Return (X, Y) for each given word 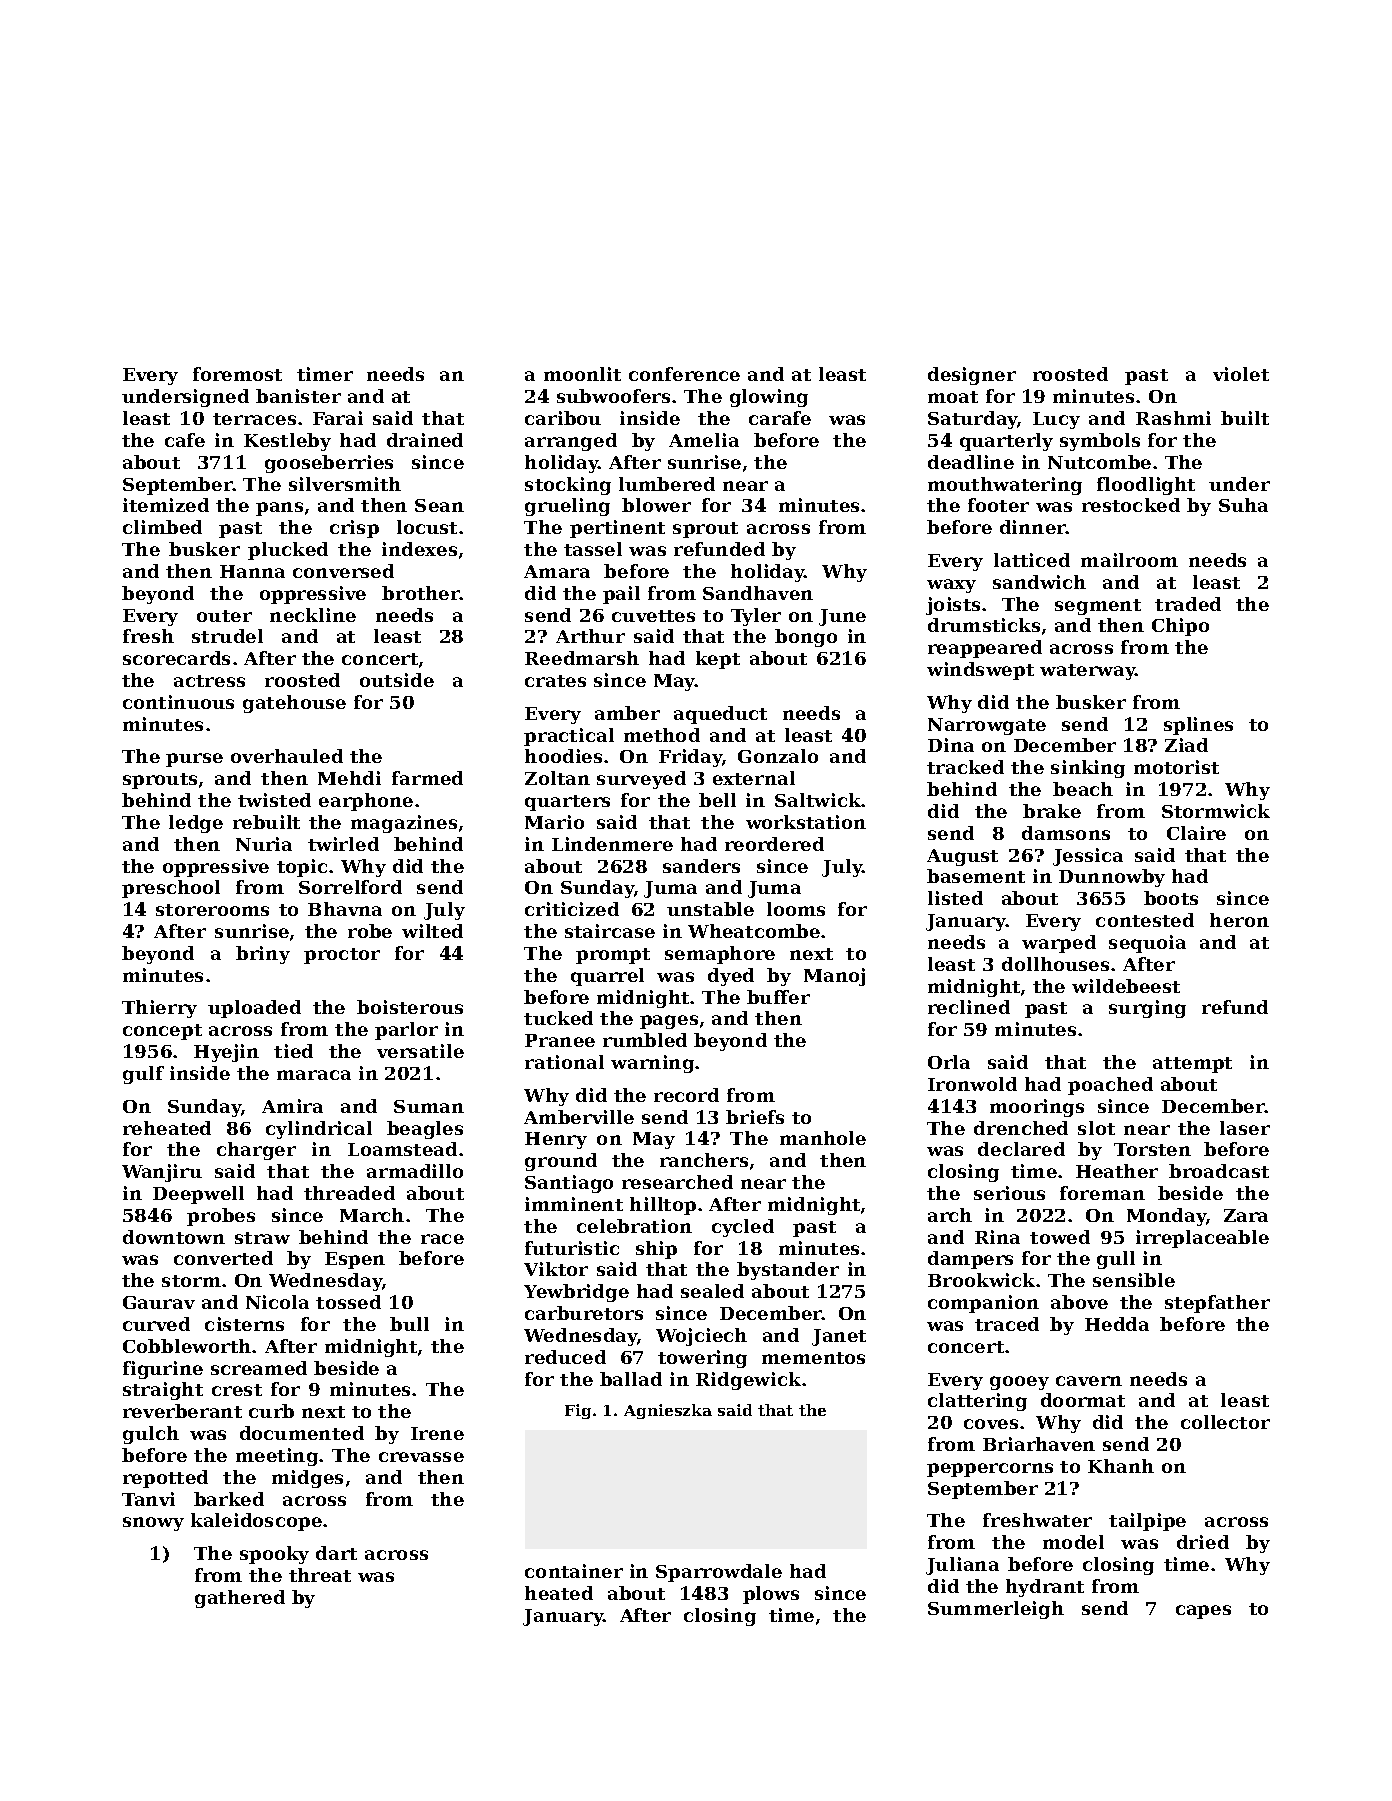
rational (564, 1062)
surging (1147, 1009)
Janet (839, 1337)
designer (972, 376)
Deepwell (198, 1195)
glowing (769, 398)
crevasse (421, 1457)
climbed (162, 527)
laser (1245, 1128)
